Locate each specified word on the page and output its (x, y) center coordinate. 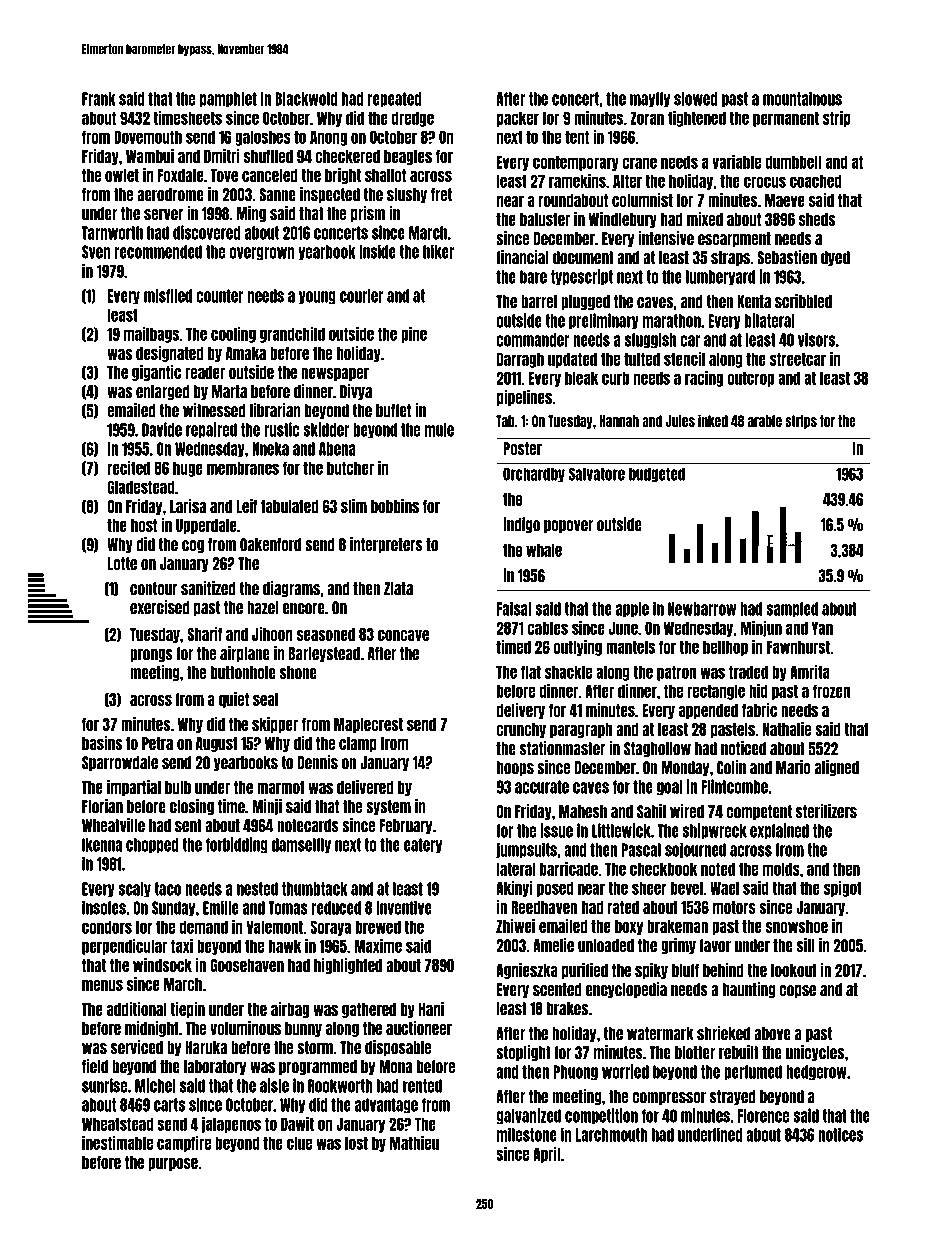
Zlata (398, 589)
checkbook (663, 869)
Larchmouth (612, 1135)
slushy (407, 195)
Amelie (553, 945)
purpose (173, 1164)
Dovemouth (148, 137)
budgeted (657, 474)
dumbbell (793, 162)
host (144, 525)
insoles (104, 908)
